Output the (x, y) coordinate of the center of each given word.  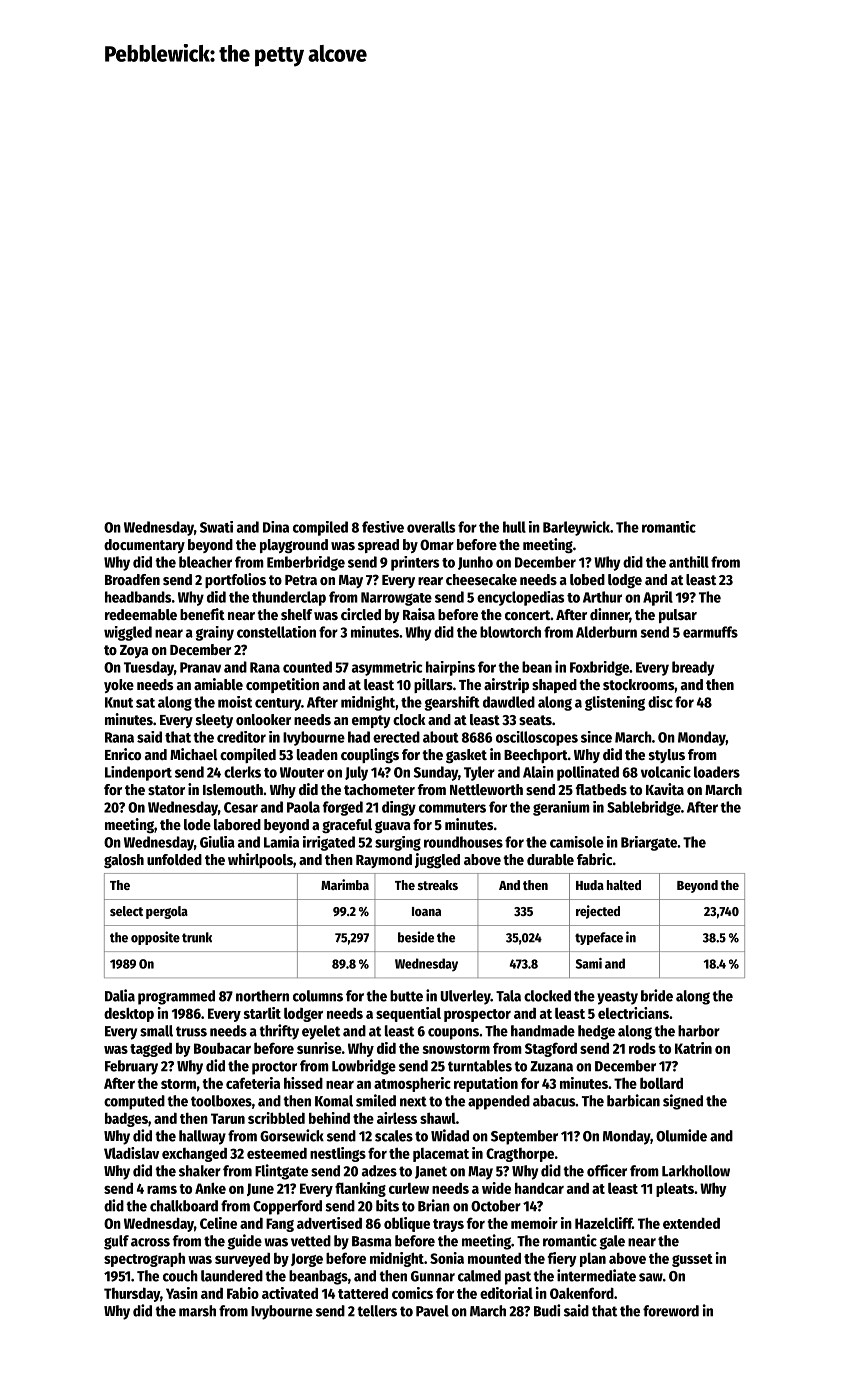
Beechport (536, 756)
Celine (218, 1223)
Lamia (281, 842)
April (658, 598)
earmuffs (710, 632)
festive (383, 527)
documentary (144, 546)
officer (607, 1170)
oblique (407, 1224)
